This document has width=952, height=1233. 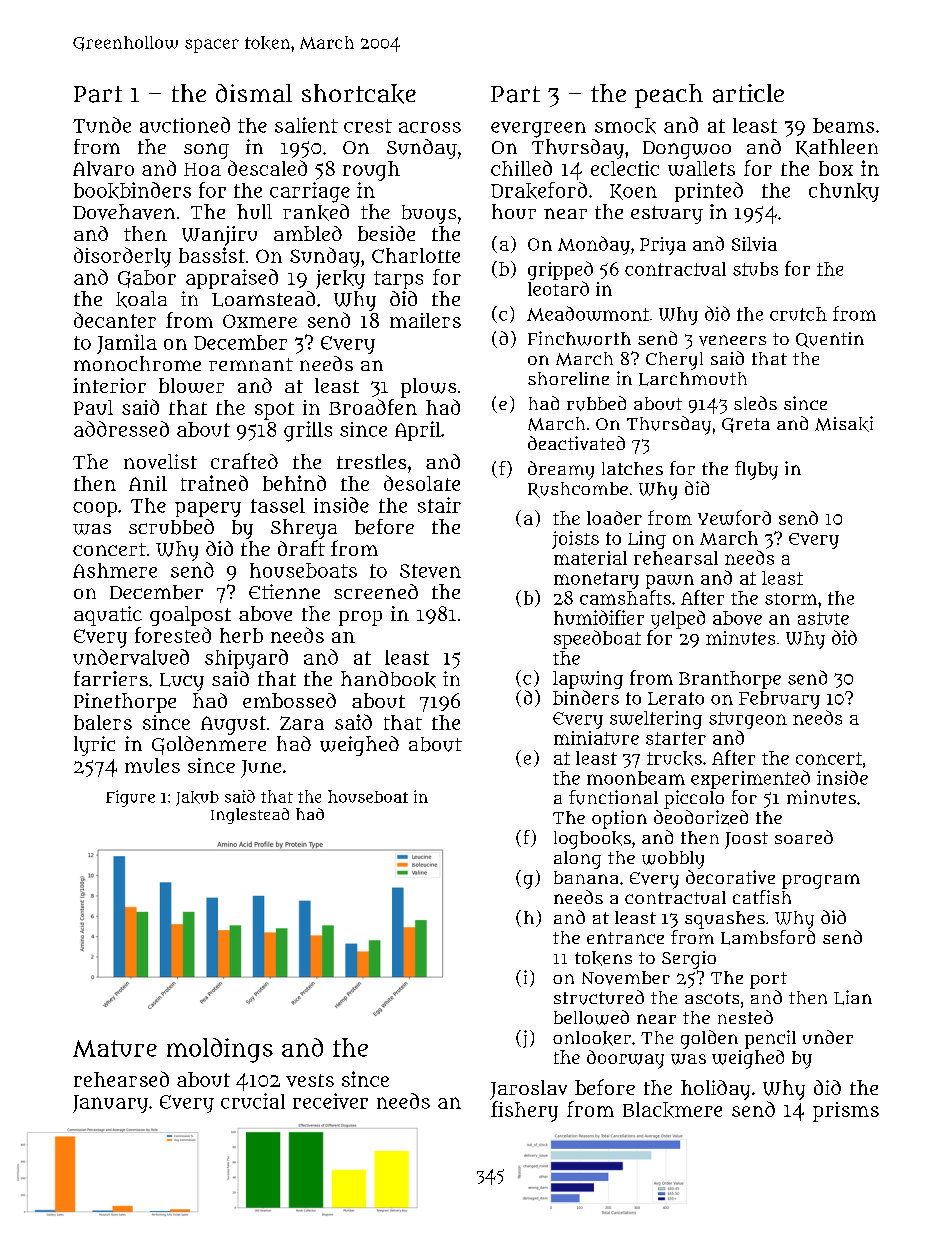 I want to click on shortcake, so click(x=359, y=94).
